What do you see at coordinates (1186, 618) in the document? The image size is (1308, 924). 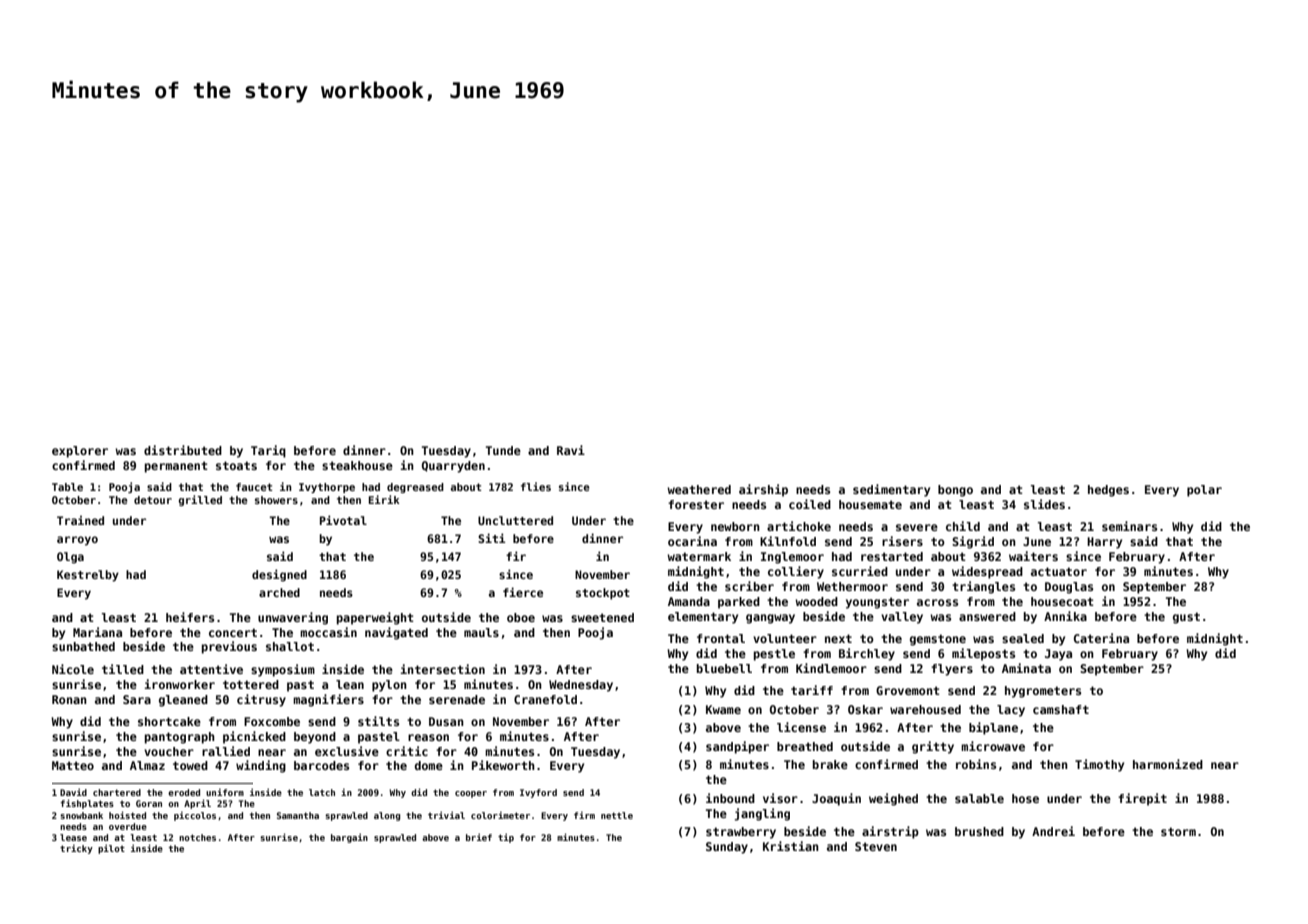 I see `gust` at bounding box center [1186, 618].
